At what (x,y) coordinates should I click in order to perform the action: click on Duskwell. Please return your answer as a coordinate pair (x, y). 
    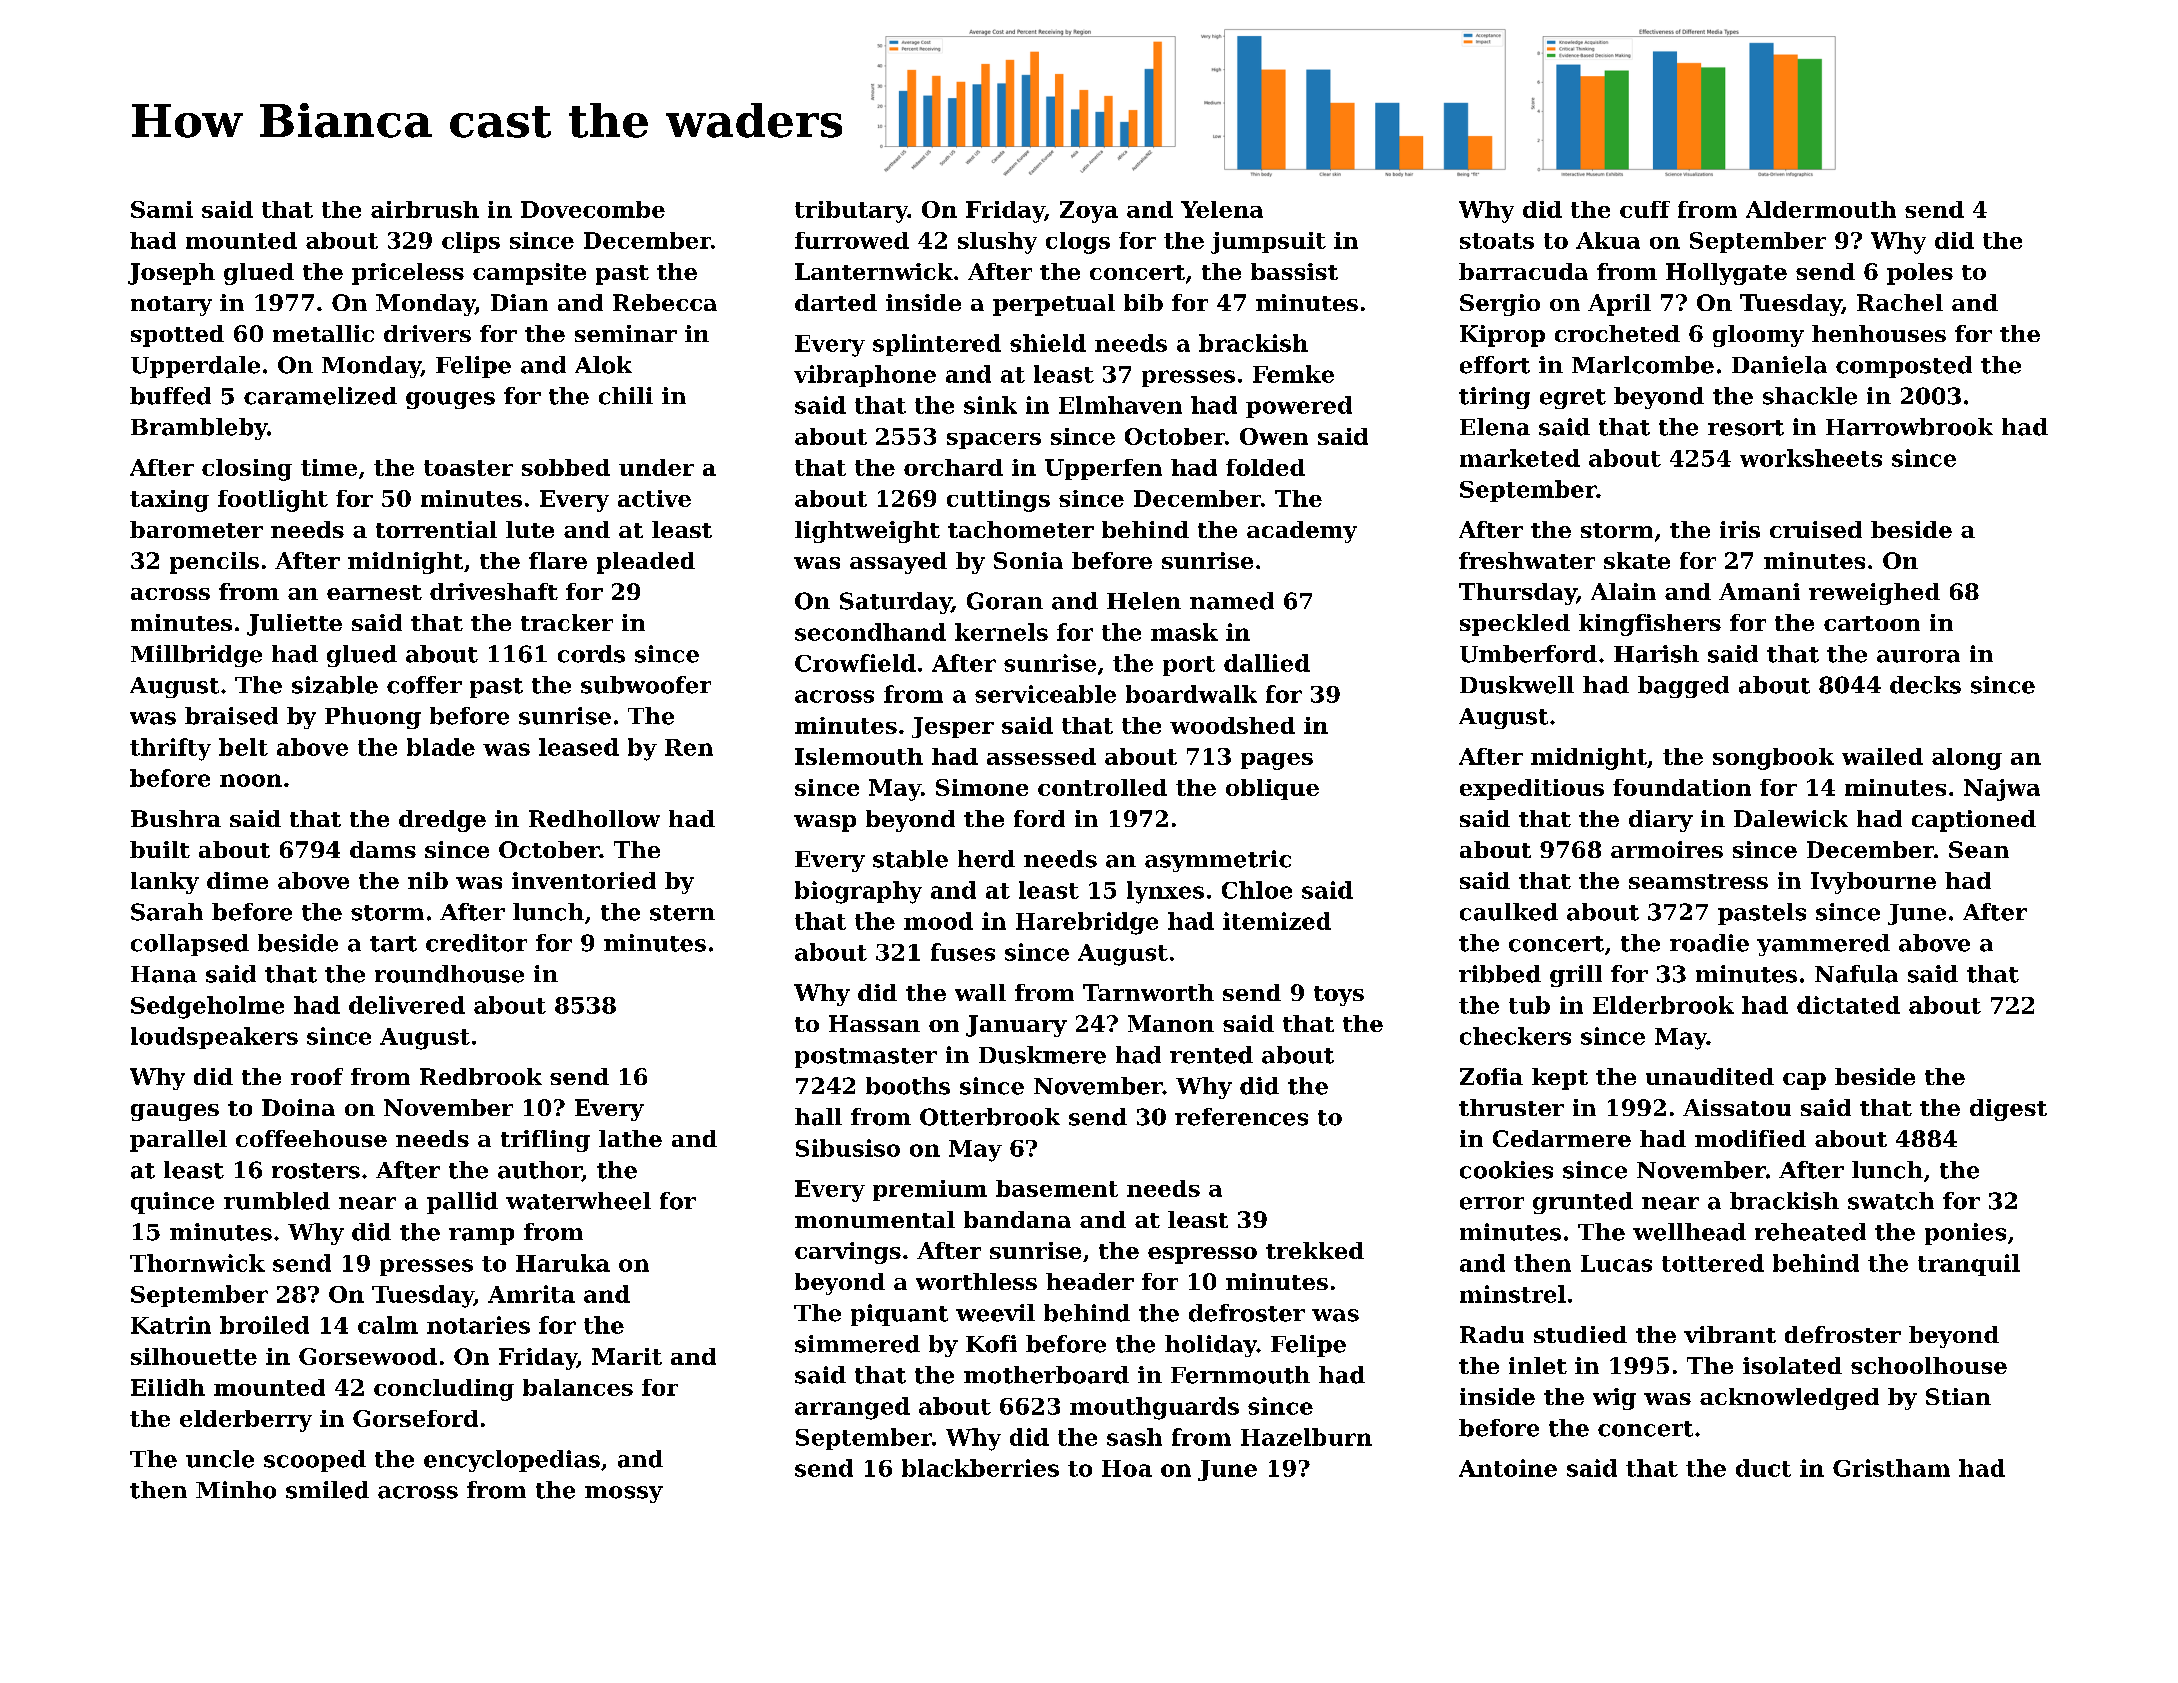
    Looking at the image, I should click on (1517, 685).
